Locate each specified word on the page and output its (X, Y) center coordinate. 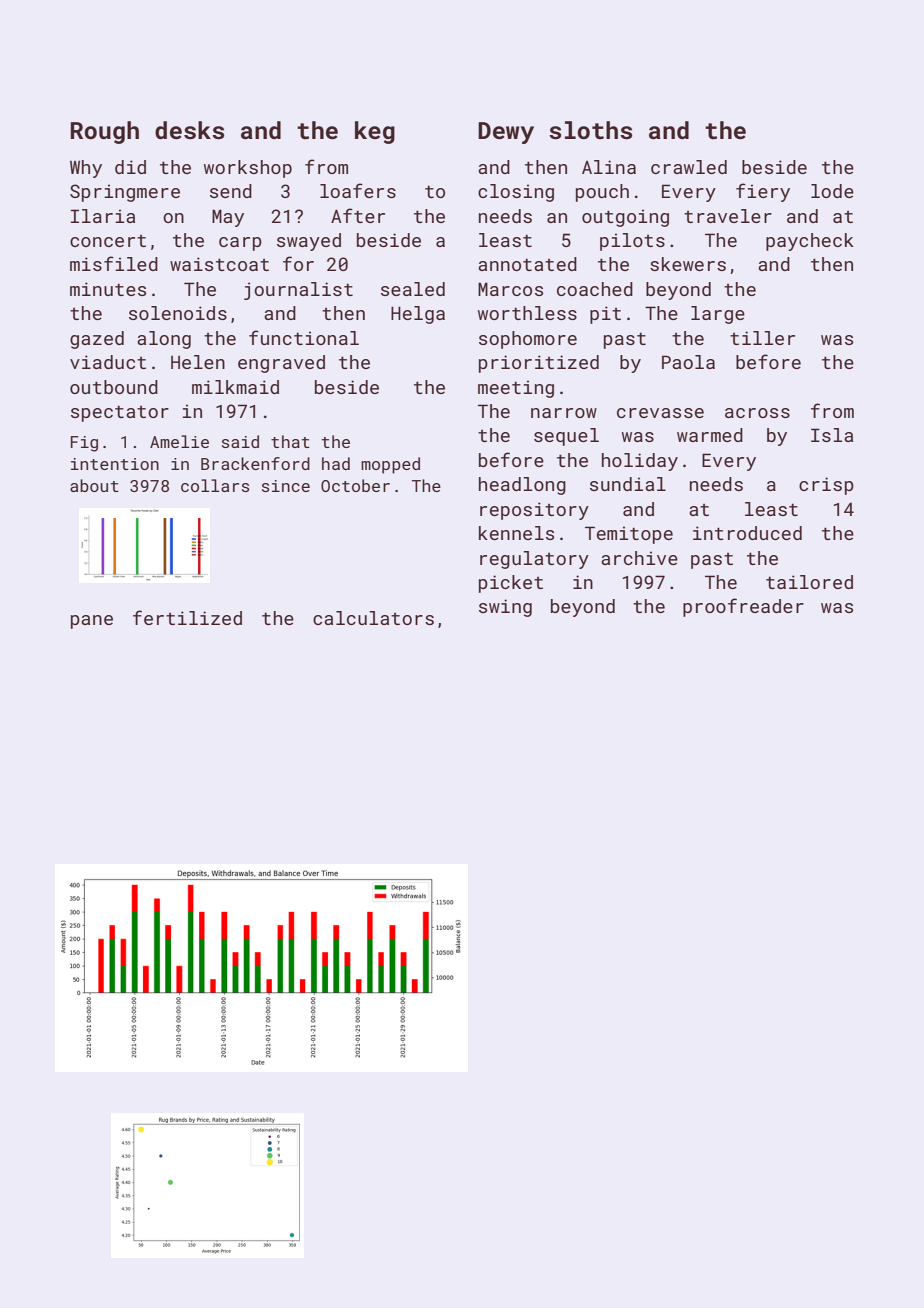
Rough (104, 132)
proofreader (743, 607)
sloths (590, 130)
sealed (413, 289)
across (757, 413)
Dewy (506, 133)
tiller (762, 338)
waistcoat (219, 264)
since (286, 486)
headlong (522, 486)
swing (505, 608)
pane (92, 622)
